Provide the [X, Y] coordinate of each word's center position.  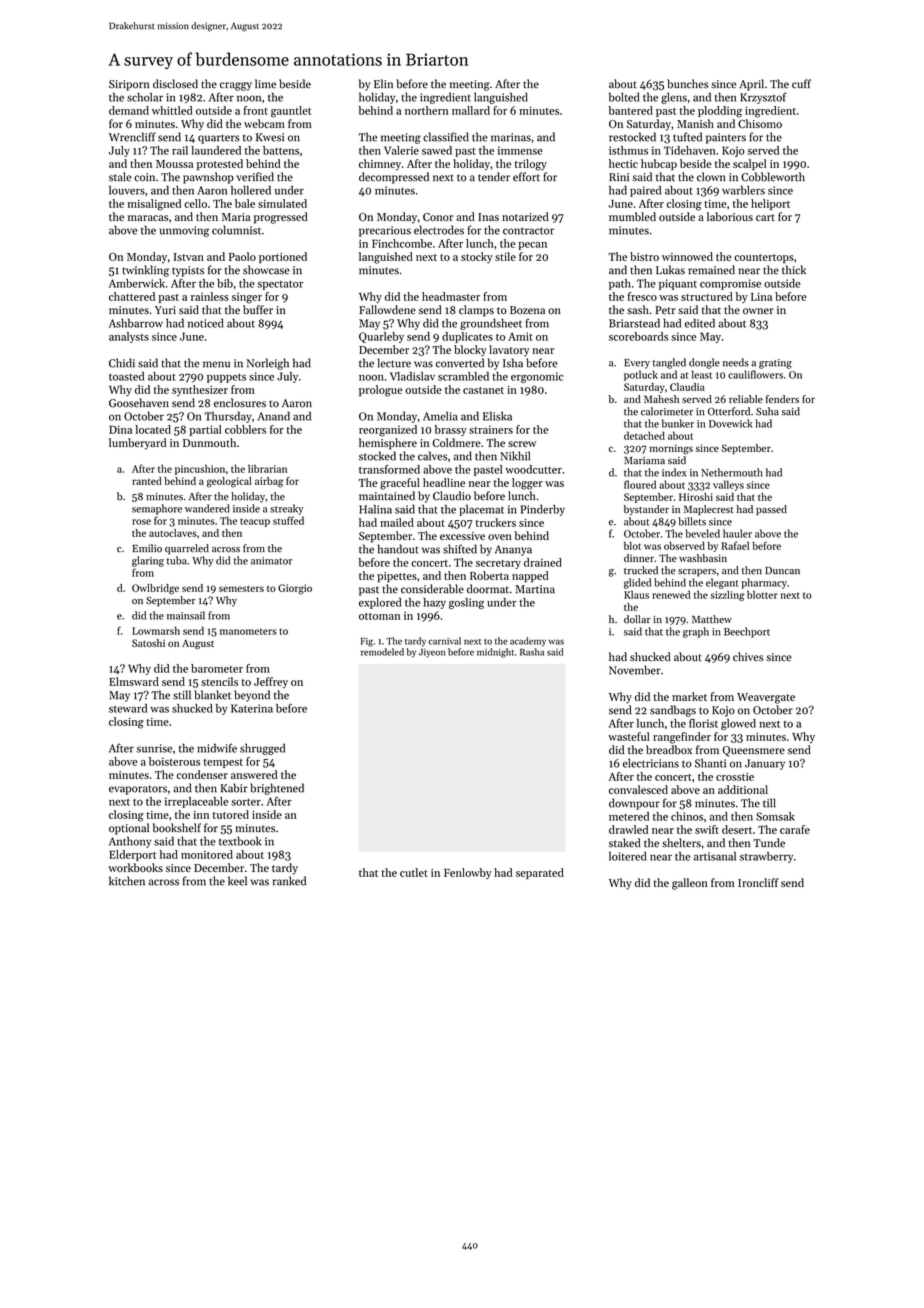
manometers [248, 632]
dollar [637, 619]
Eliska [497, 416]
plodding [720, 112]
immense [520, 150]
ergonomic [537, 377]
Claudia [687, 387]
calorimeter [667, 411]
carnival [444, 641]
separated [540, 873]
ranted [147, 481]
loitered [628, 856]
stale [120, 177]
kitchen [127, 881]
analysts [129, 337]
